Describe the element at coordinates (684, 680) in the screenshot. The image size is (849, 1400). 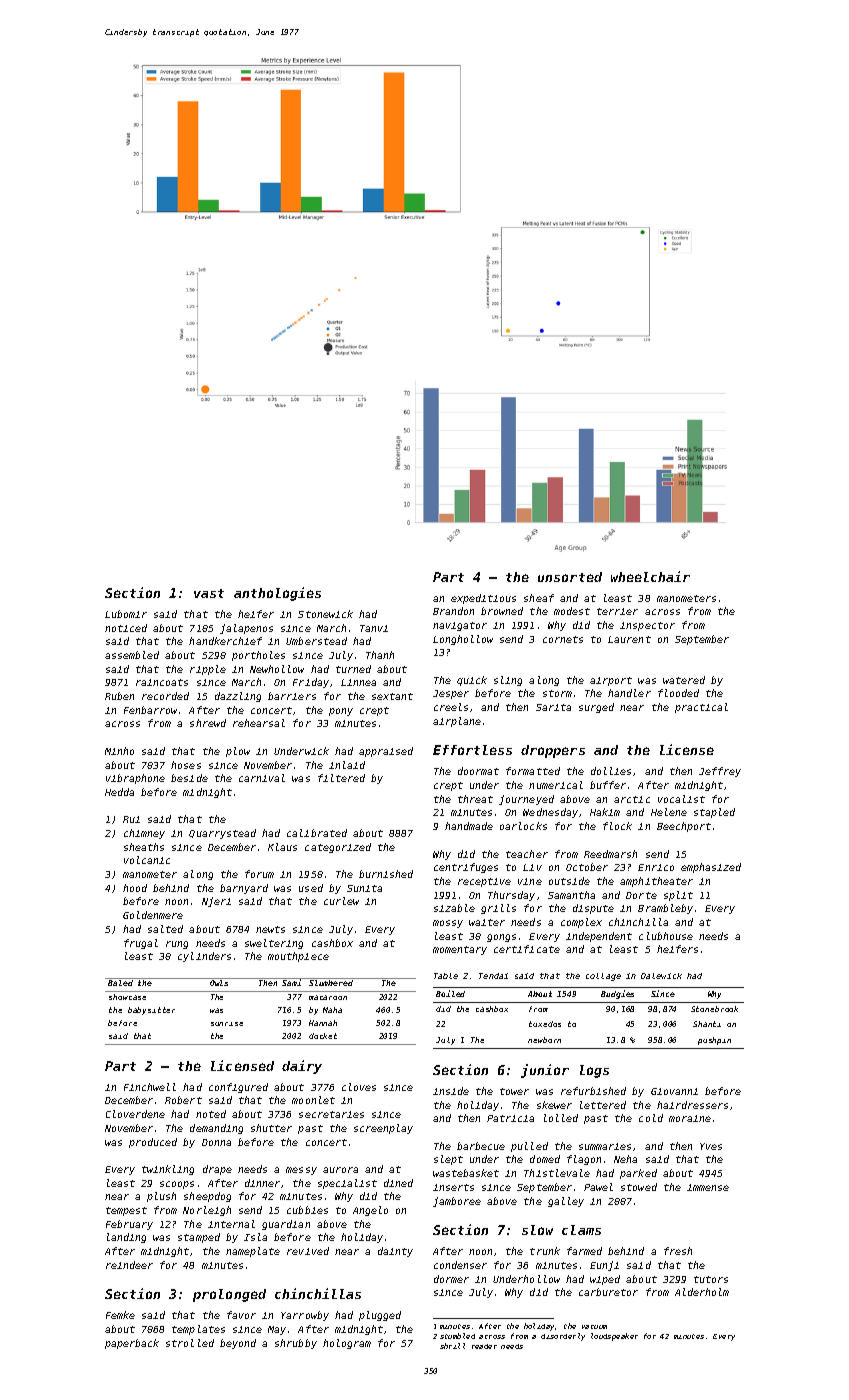
I see `watered` at that location.
